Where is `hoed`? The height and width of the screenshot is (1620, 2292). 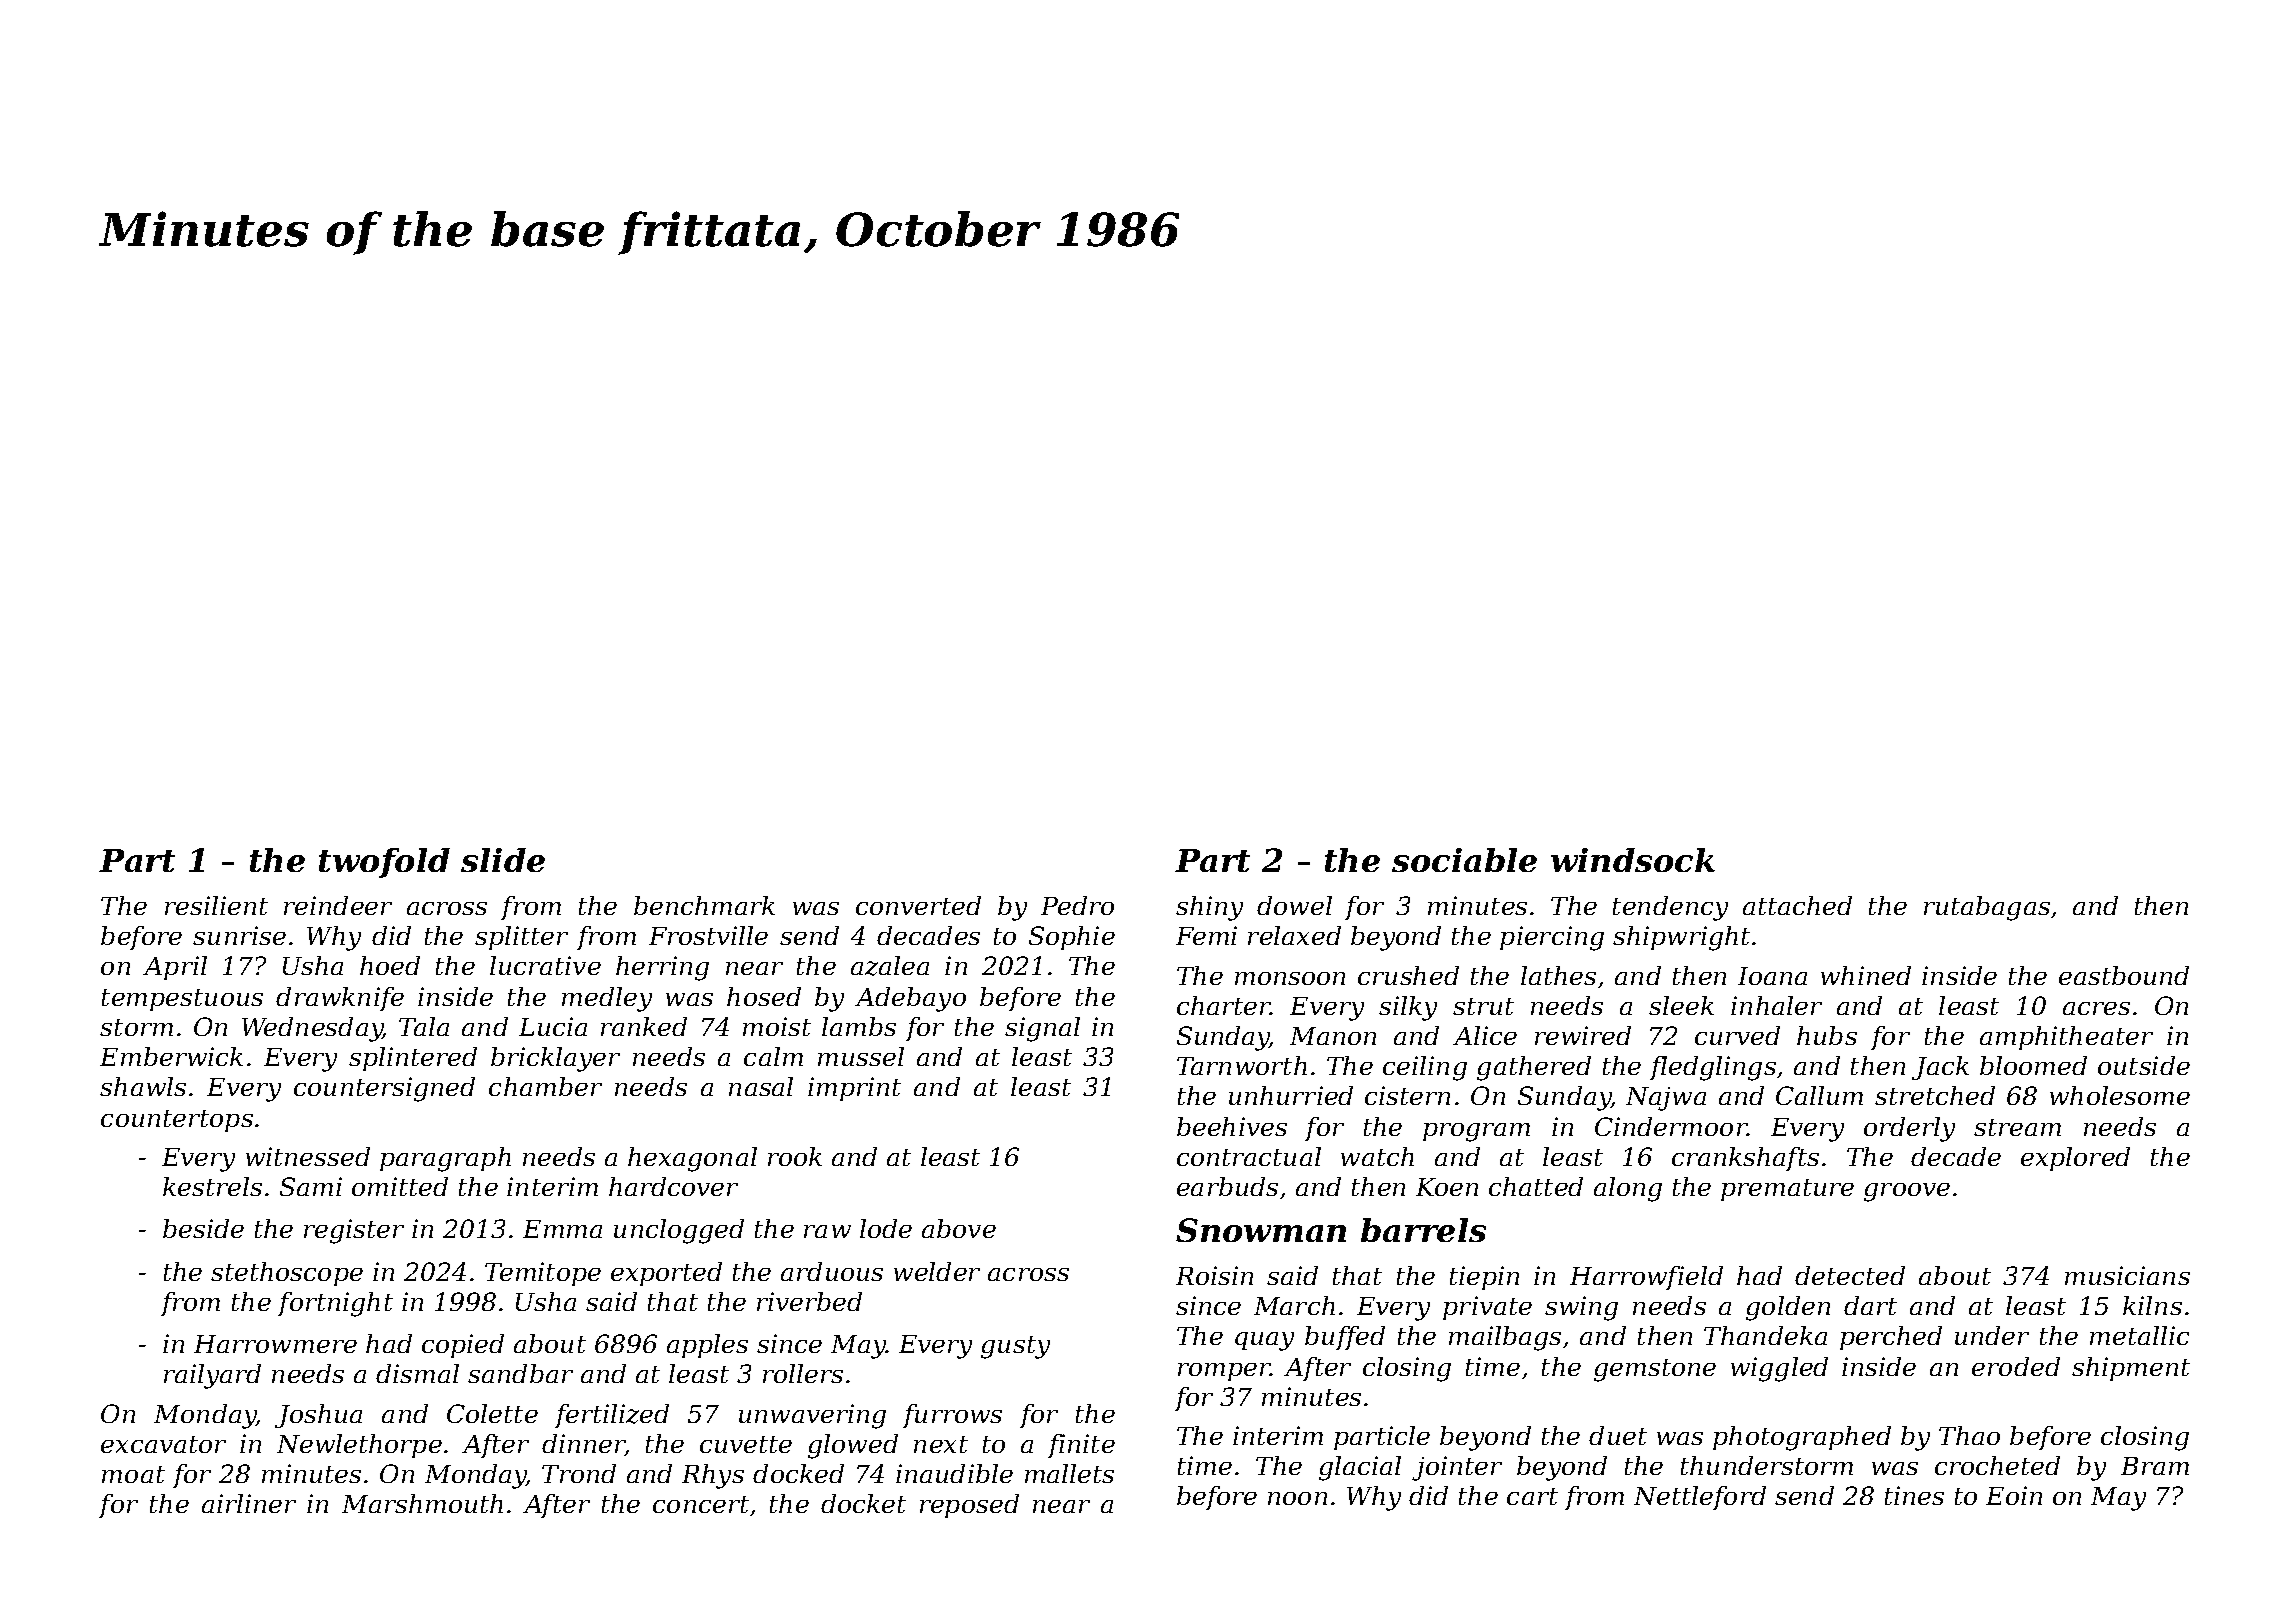
hoed is located at coordinates (390, 965).
